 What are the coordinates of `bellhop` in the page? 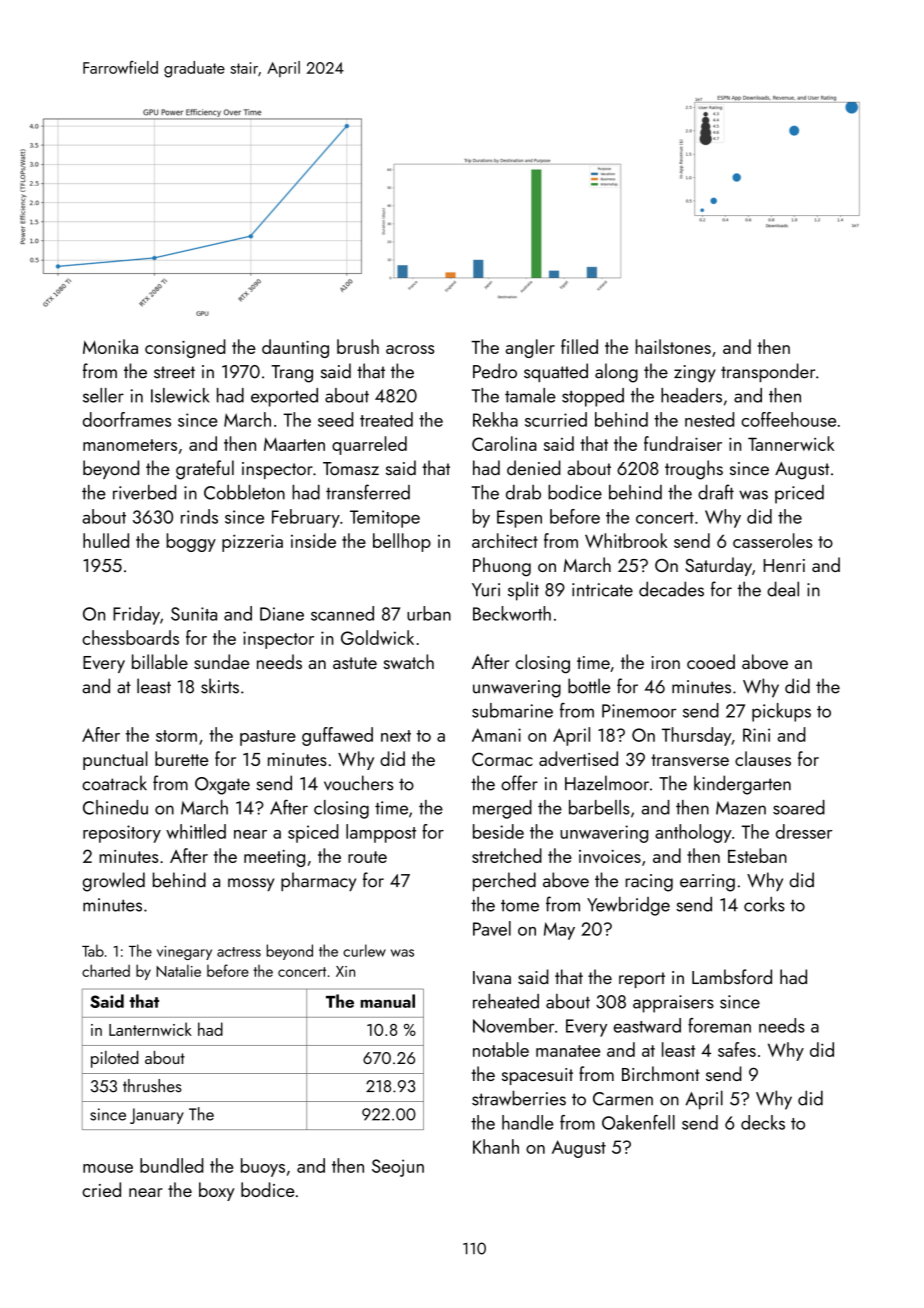 It's located at (402, 542).
